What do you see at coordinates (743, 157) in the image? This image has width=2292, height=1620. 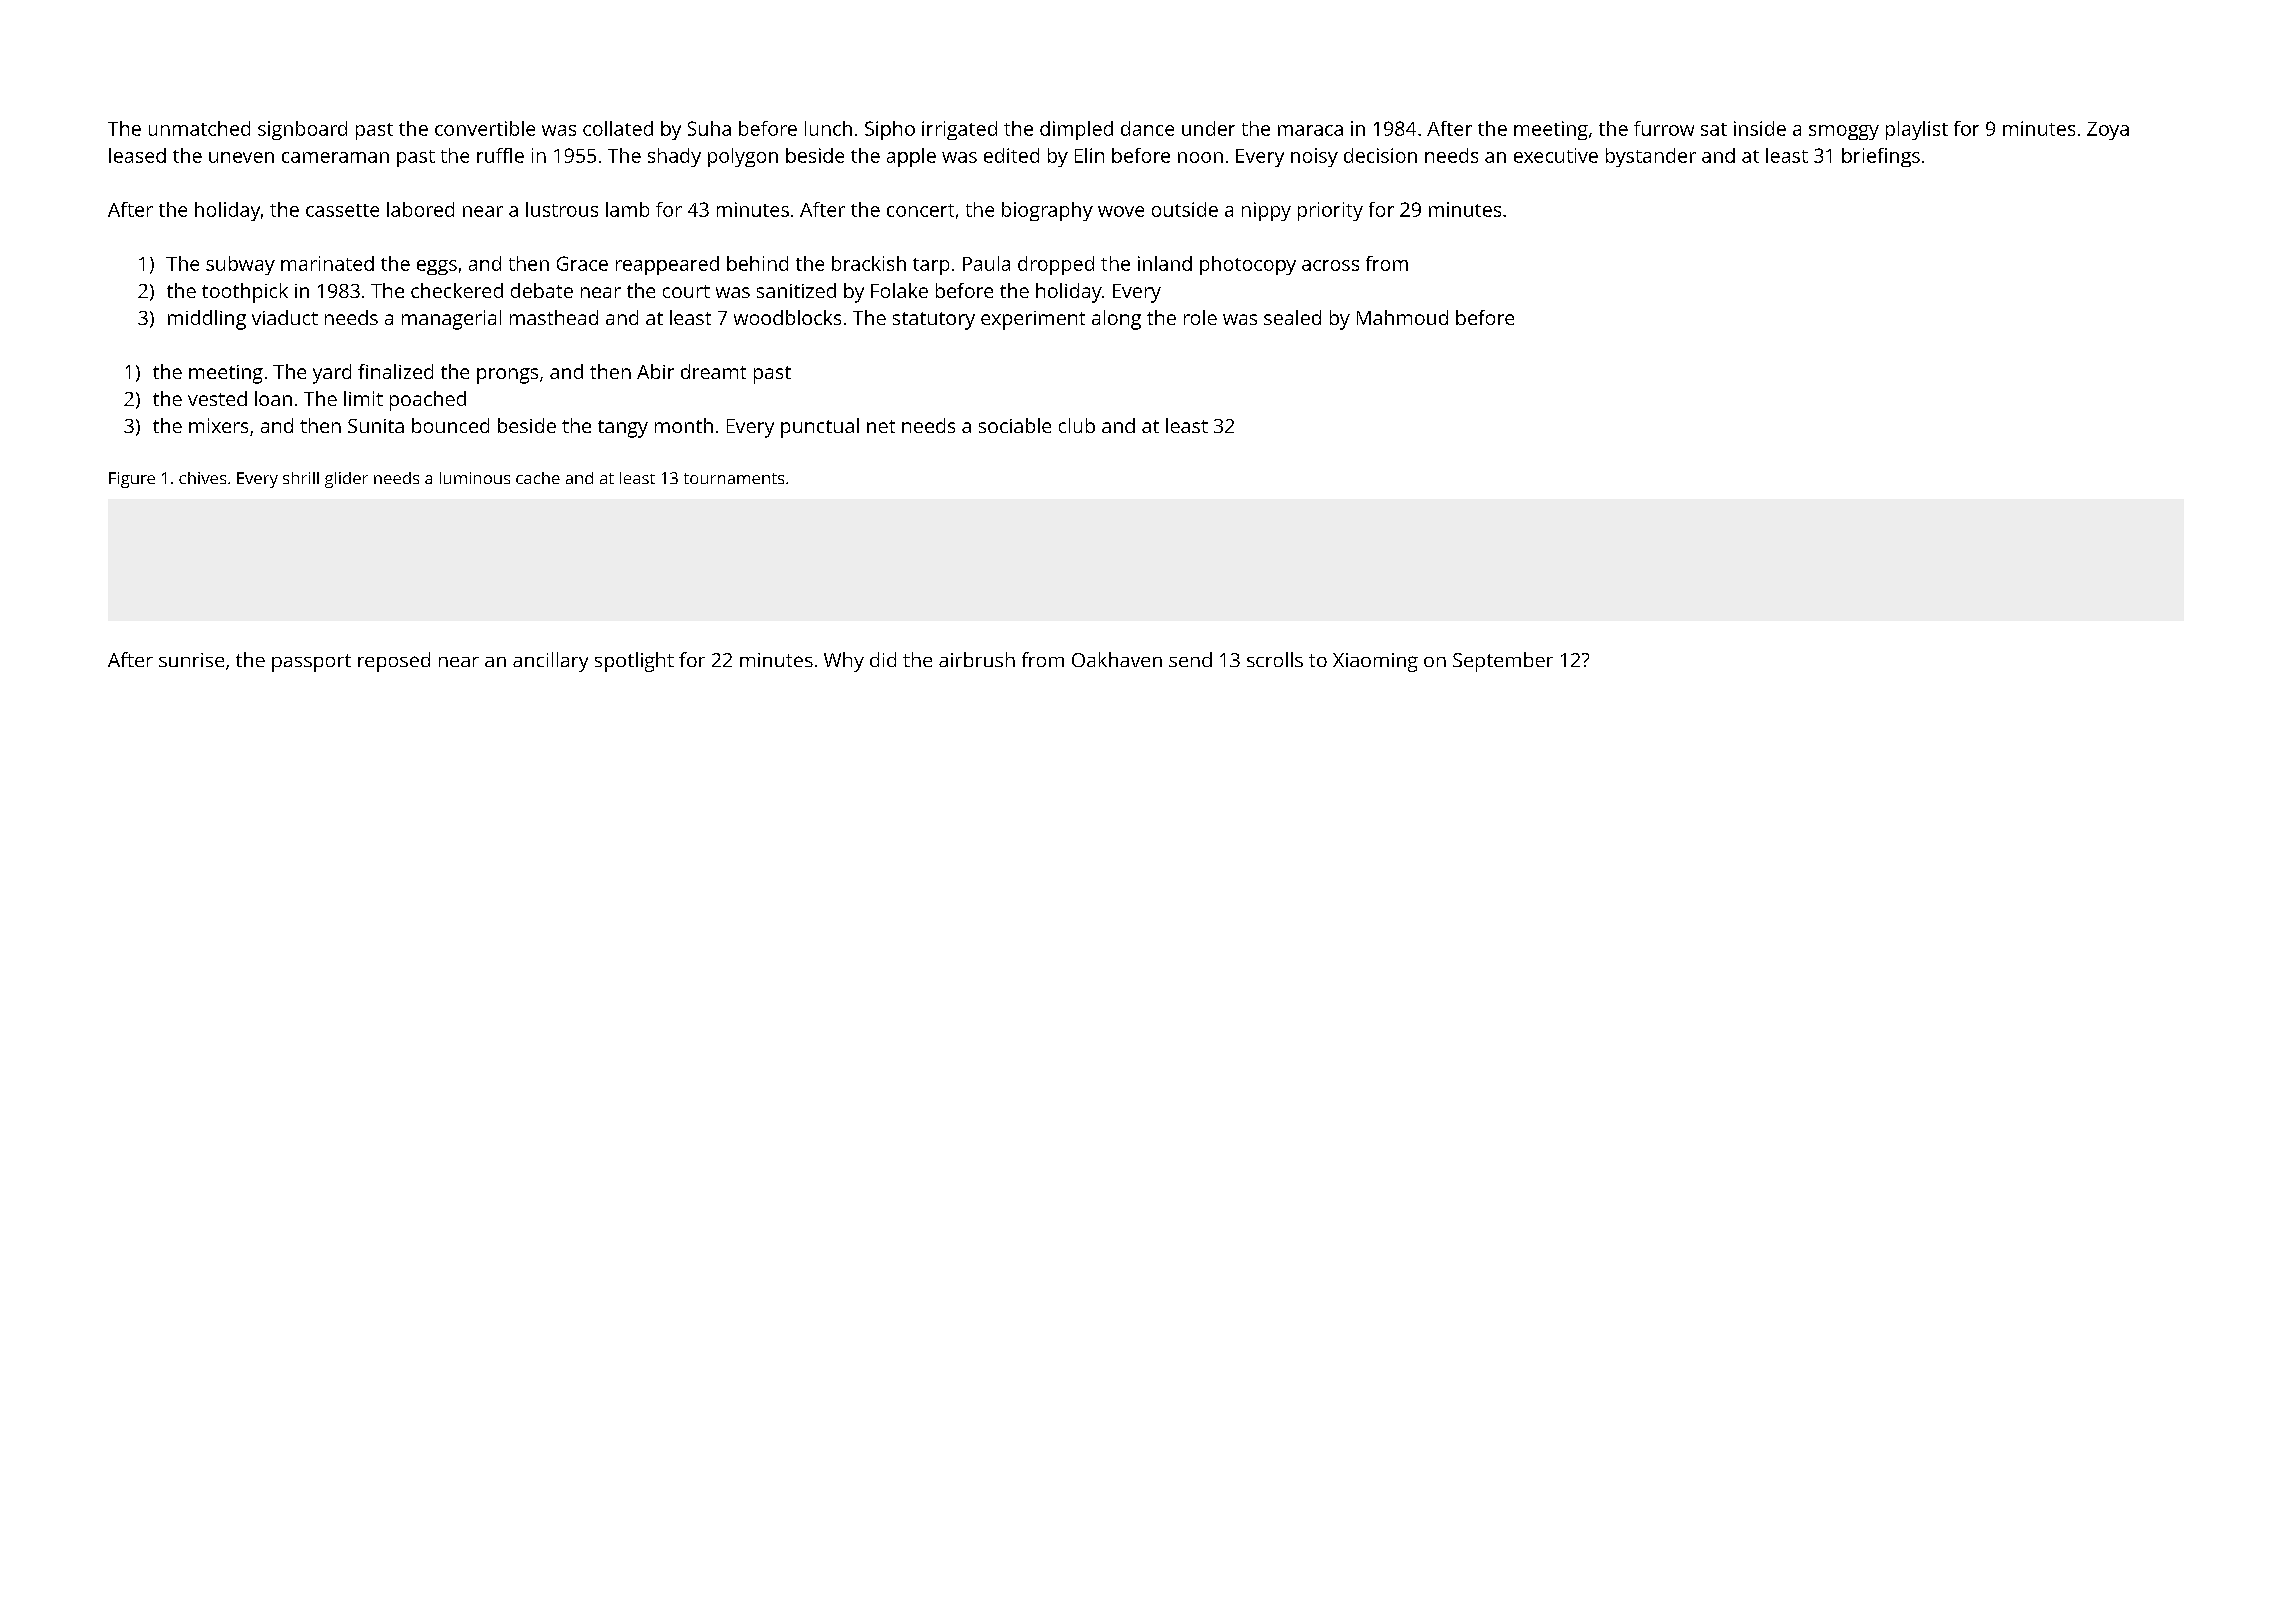 I see `polygon` at bounding box center [743, 157].
